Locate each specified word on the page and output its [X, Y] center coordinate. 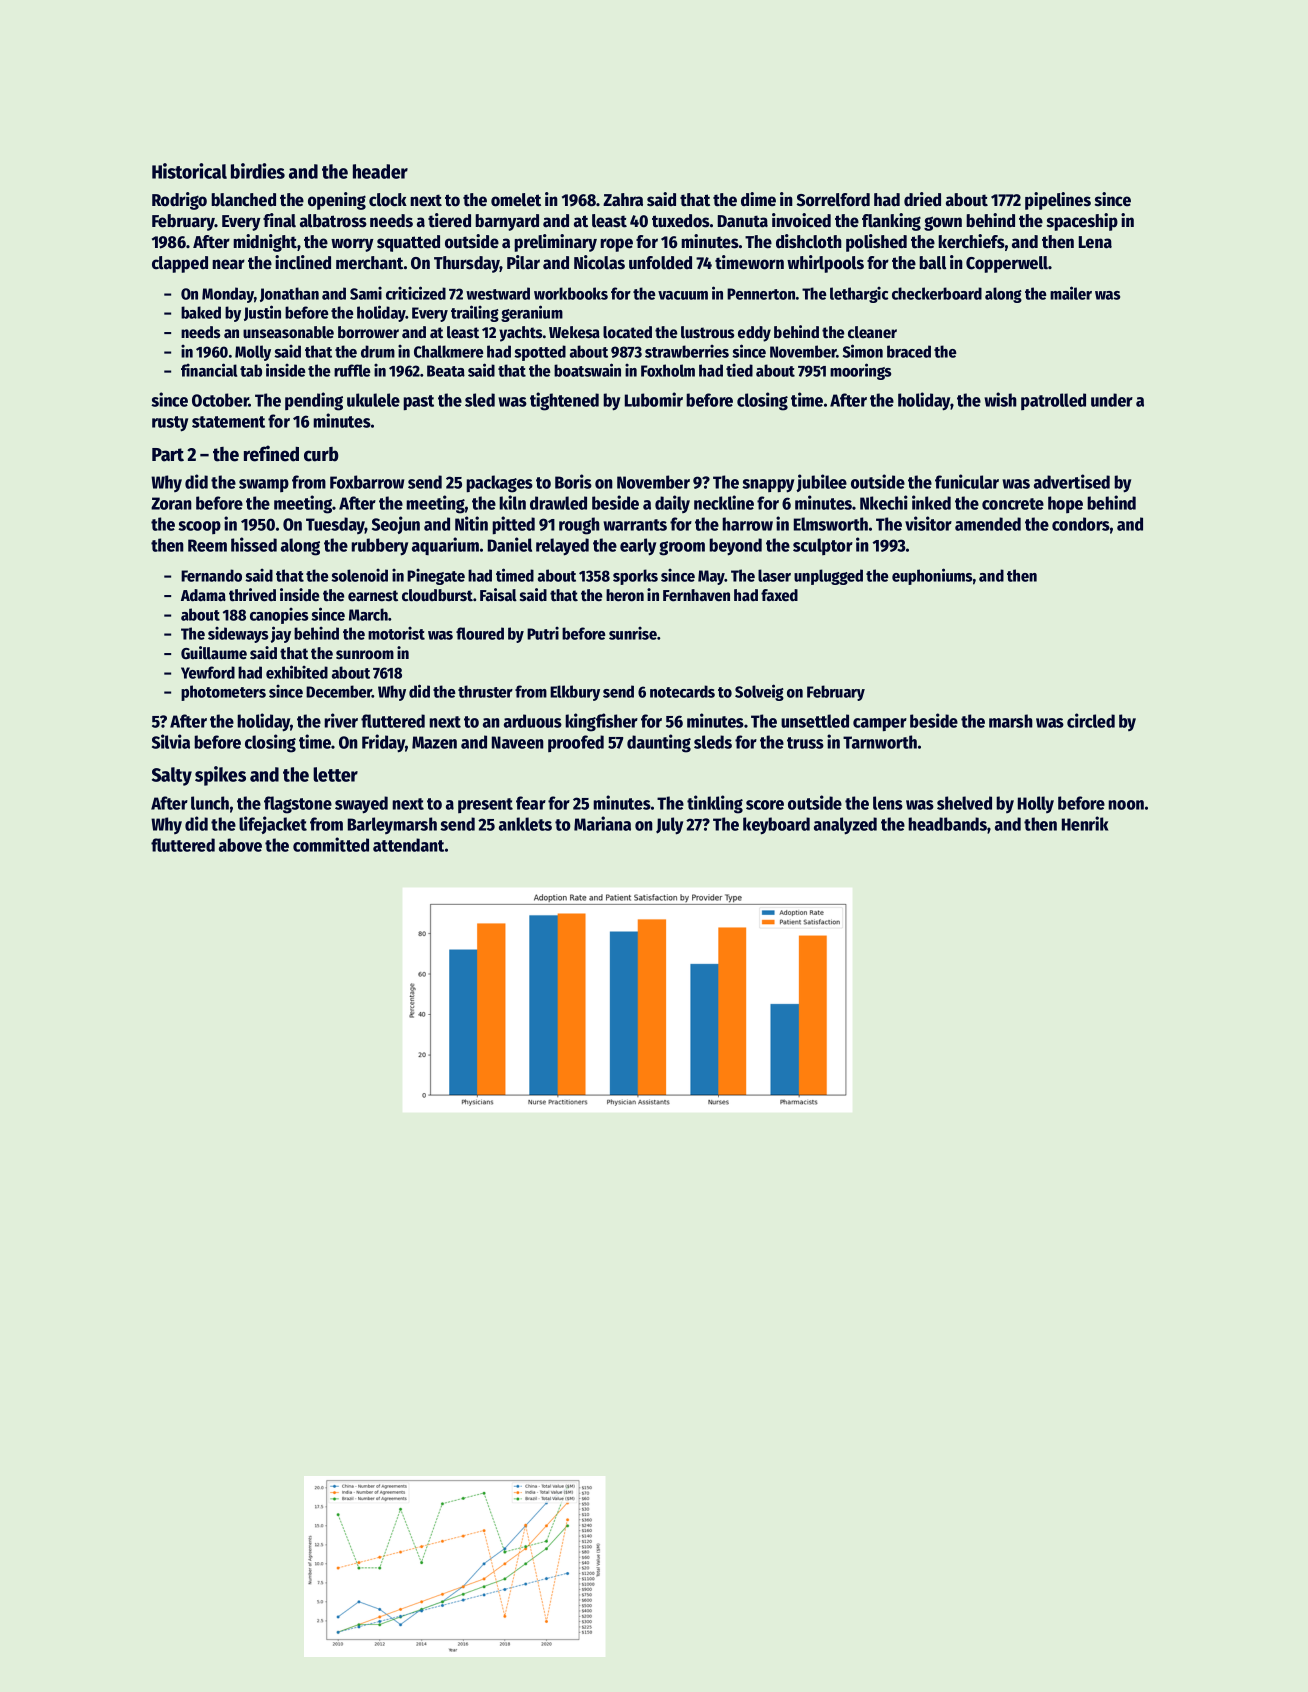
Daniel [510, 544]
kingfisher [601, 722]
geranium [532, 313]
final [279, 220]
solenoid [359, 575]
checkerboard [937, 293]
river [341, 720]
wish [1000, 399]
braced [909, 351]
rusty [170, 424]
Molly [253, 353]
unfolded [660, 263]
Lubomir [654, 399]
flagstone [298, 805]
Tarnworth [880, 742]
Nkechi [884, 502]
